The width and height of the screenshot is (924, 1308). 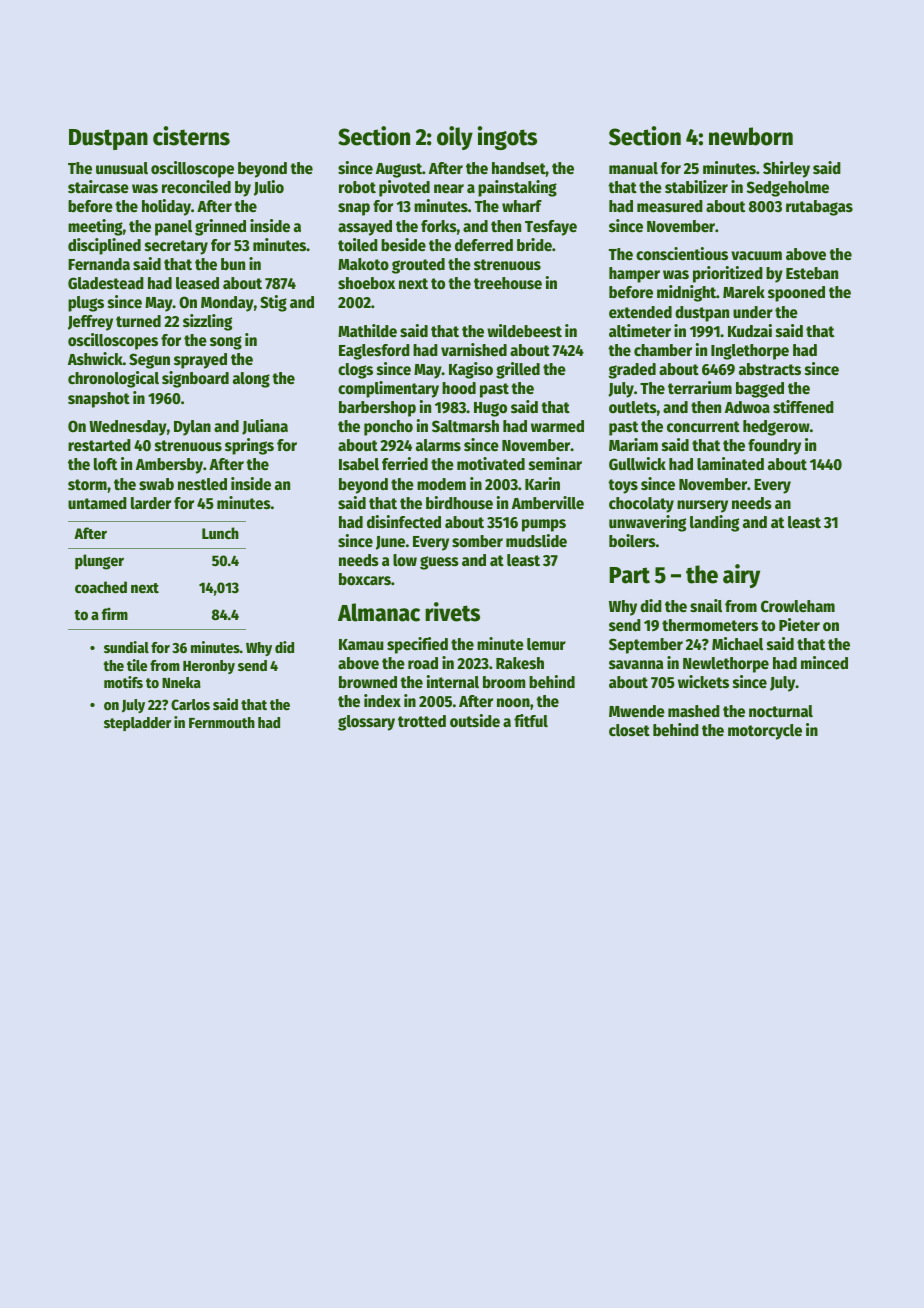 I want to click on Juliana, so click(x=265, y=427).
